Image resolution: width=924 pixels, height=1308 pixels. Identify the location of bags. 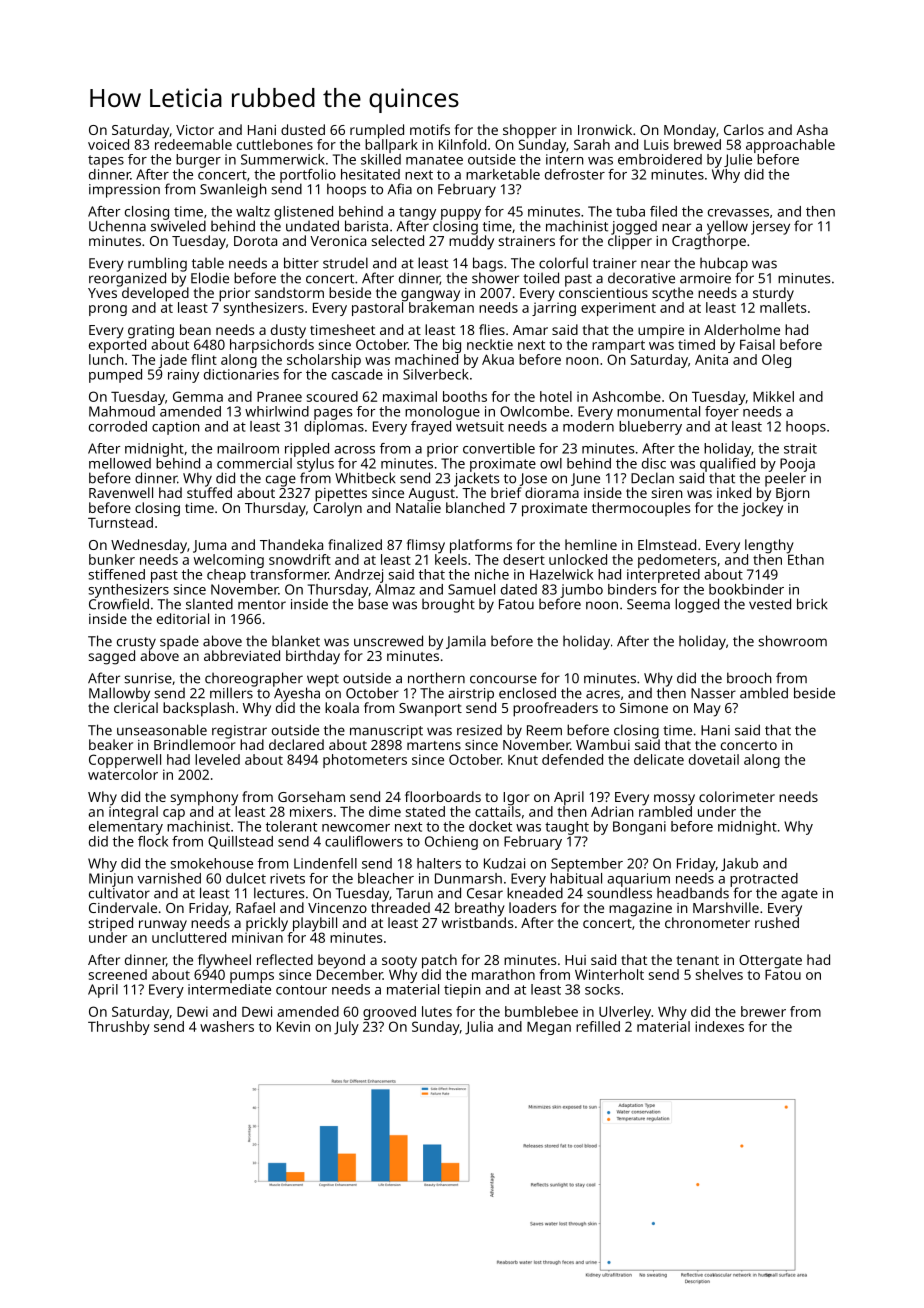
(488, 264).
